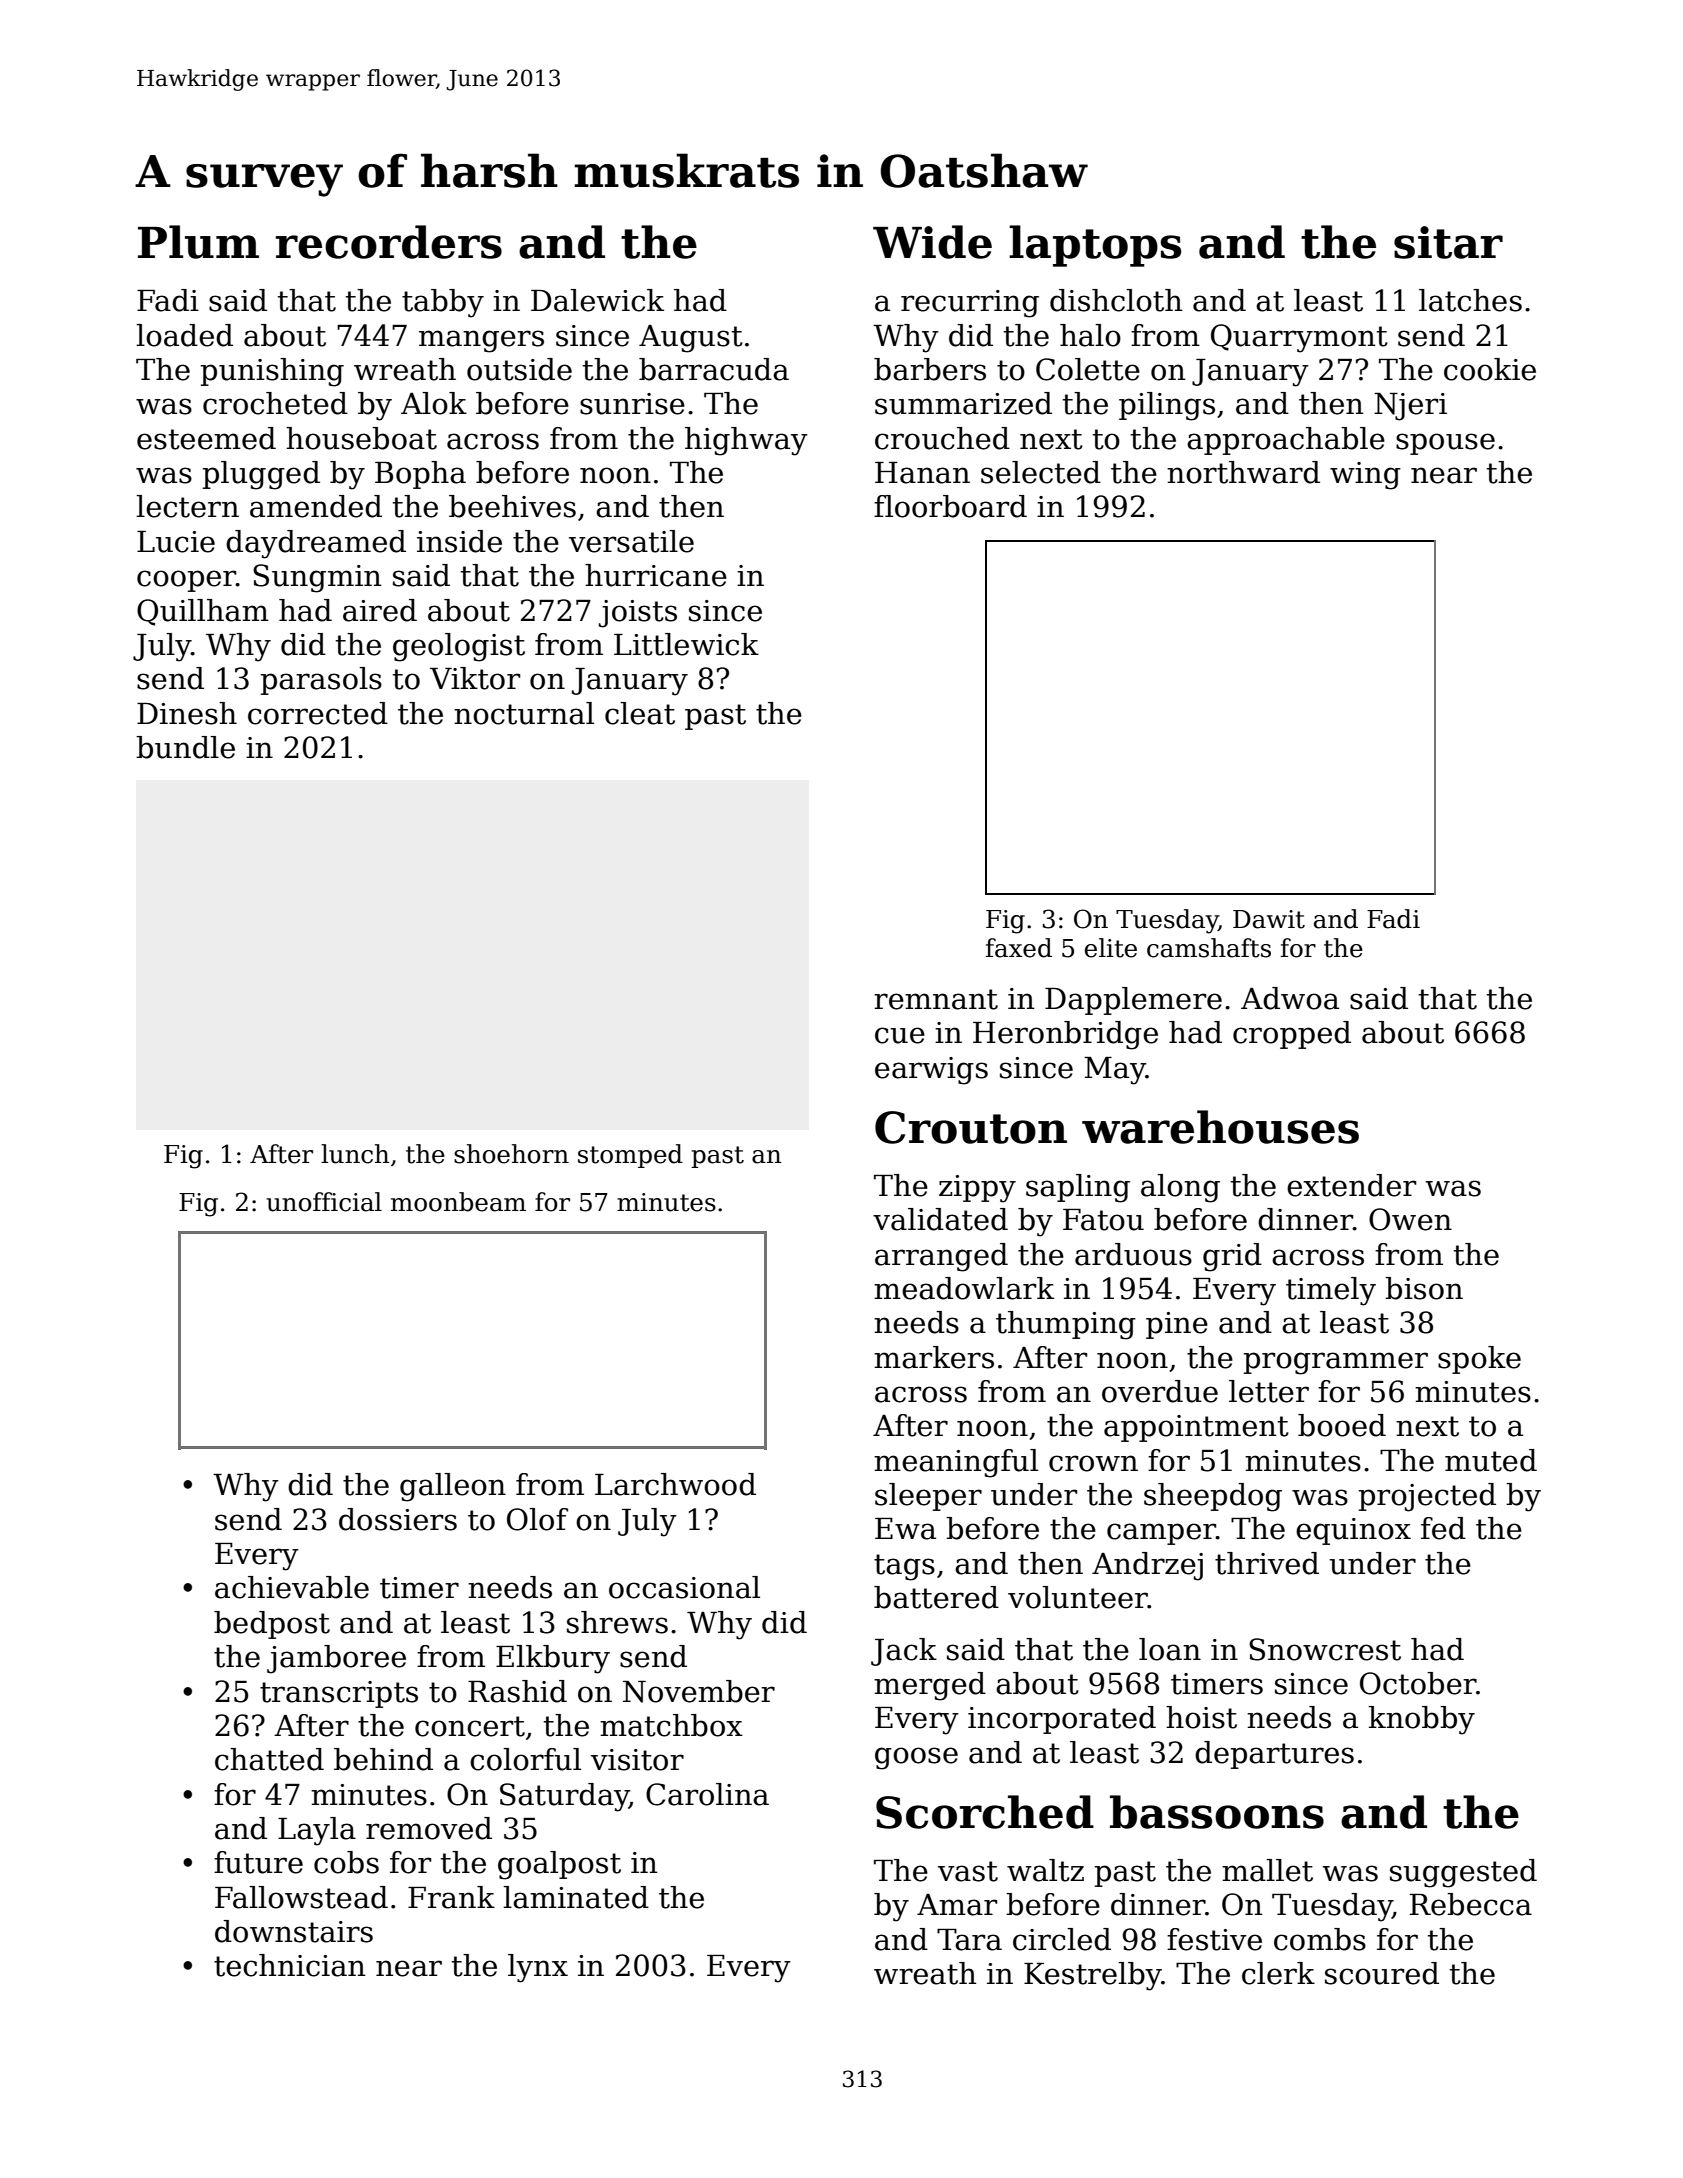 The height and width of the screenshot is (2178, 1683). Describe the element at coordinates (519, 369) in the screenshot. I see `outside` at that location.
